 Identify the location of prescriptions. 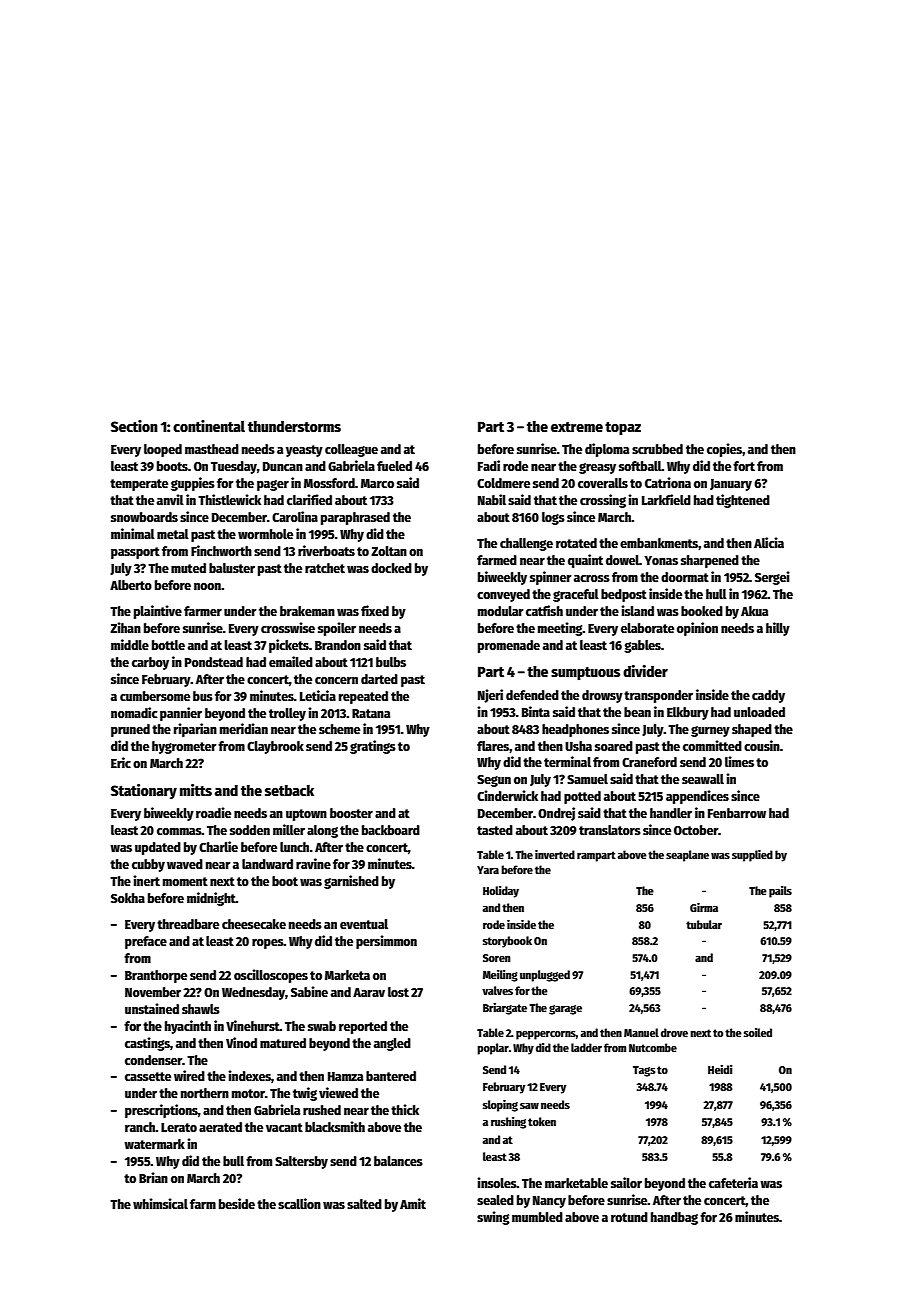
(161, 1111).
